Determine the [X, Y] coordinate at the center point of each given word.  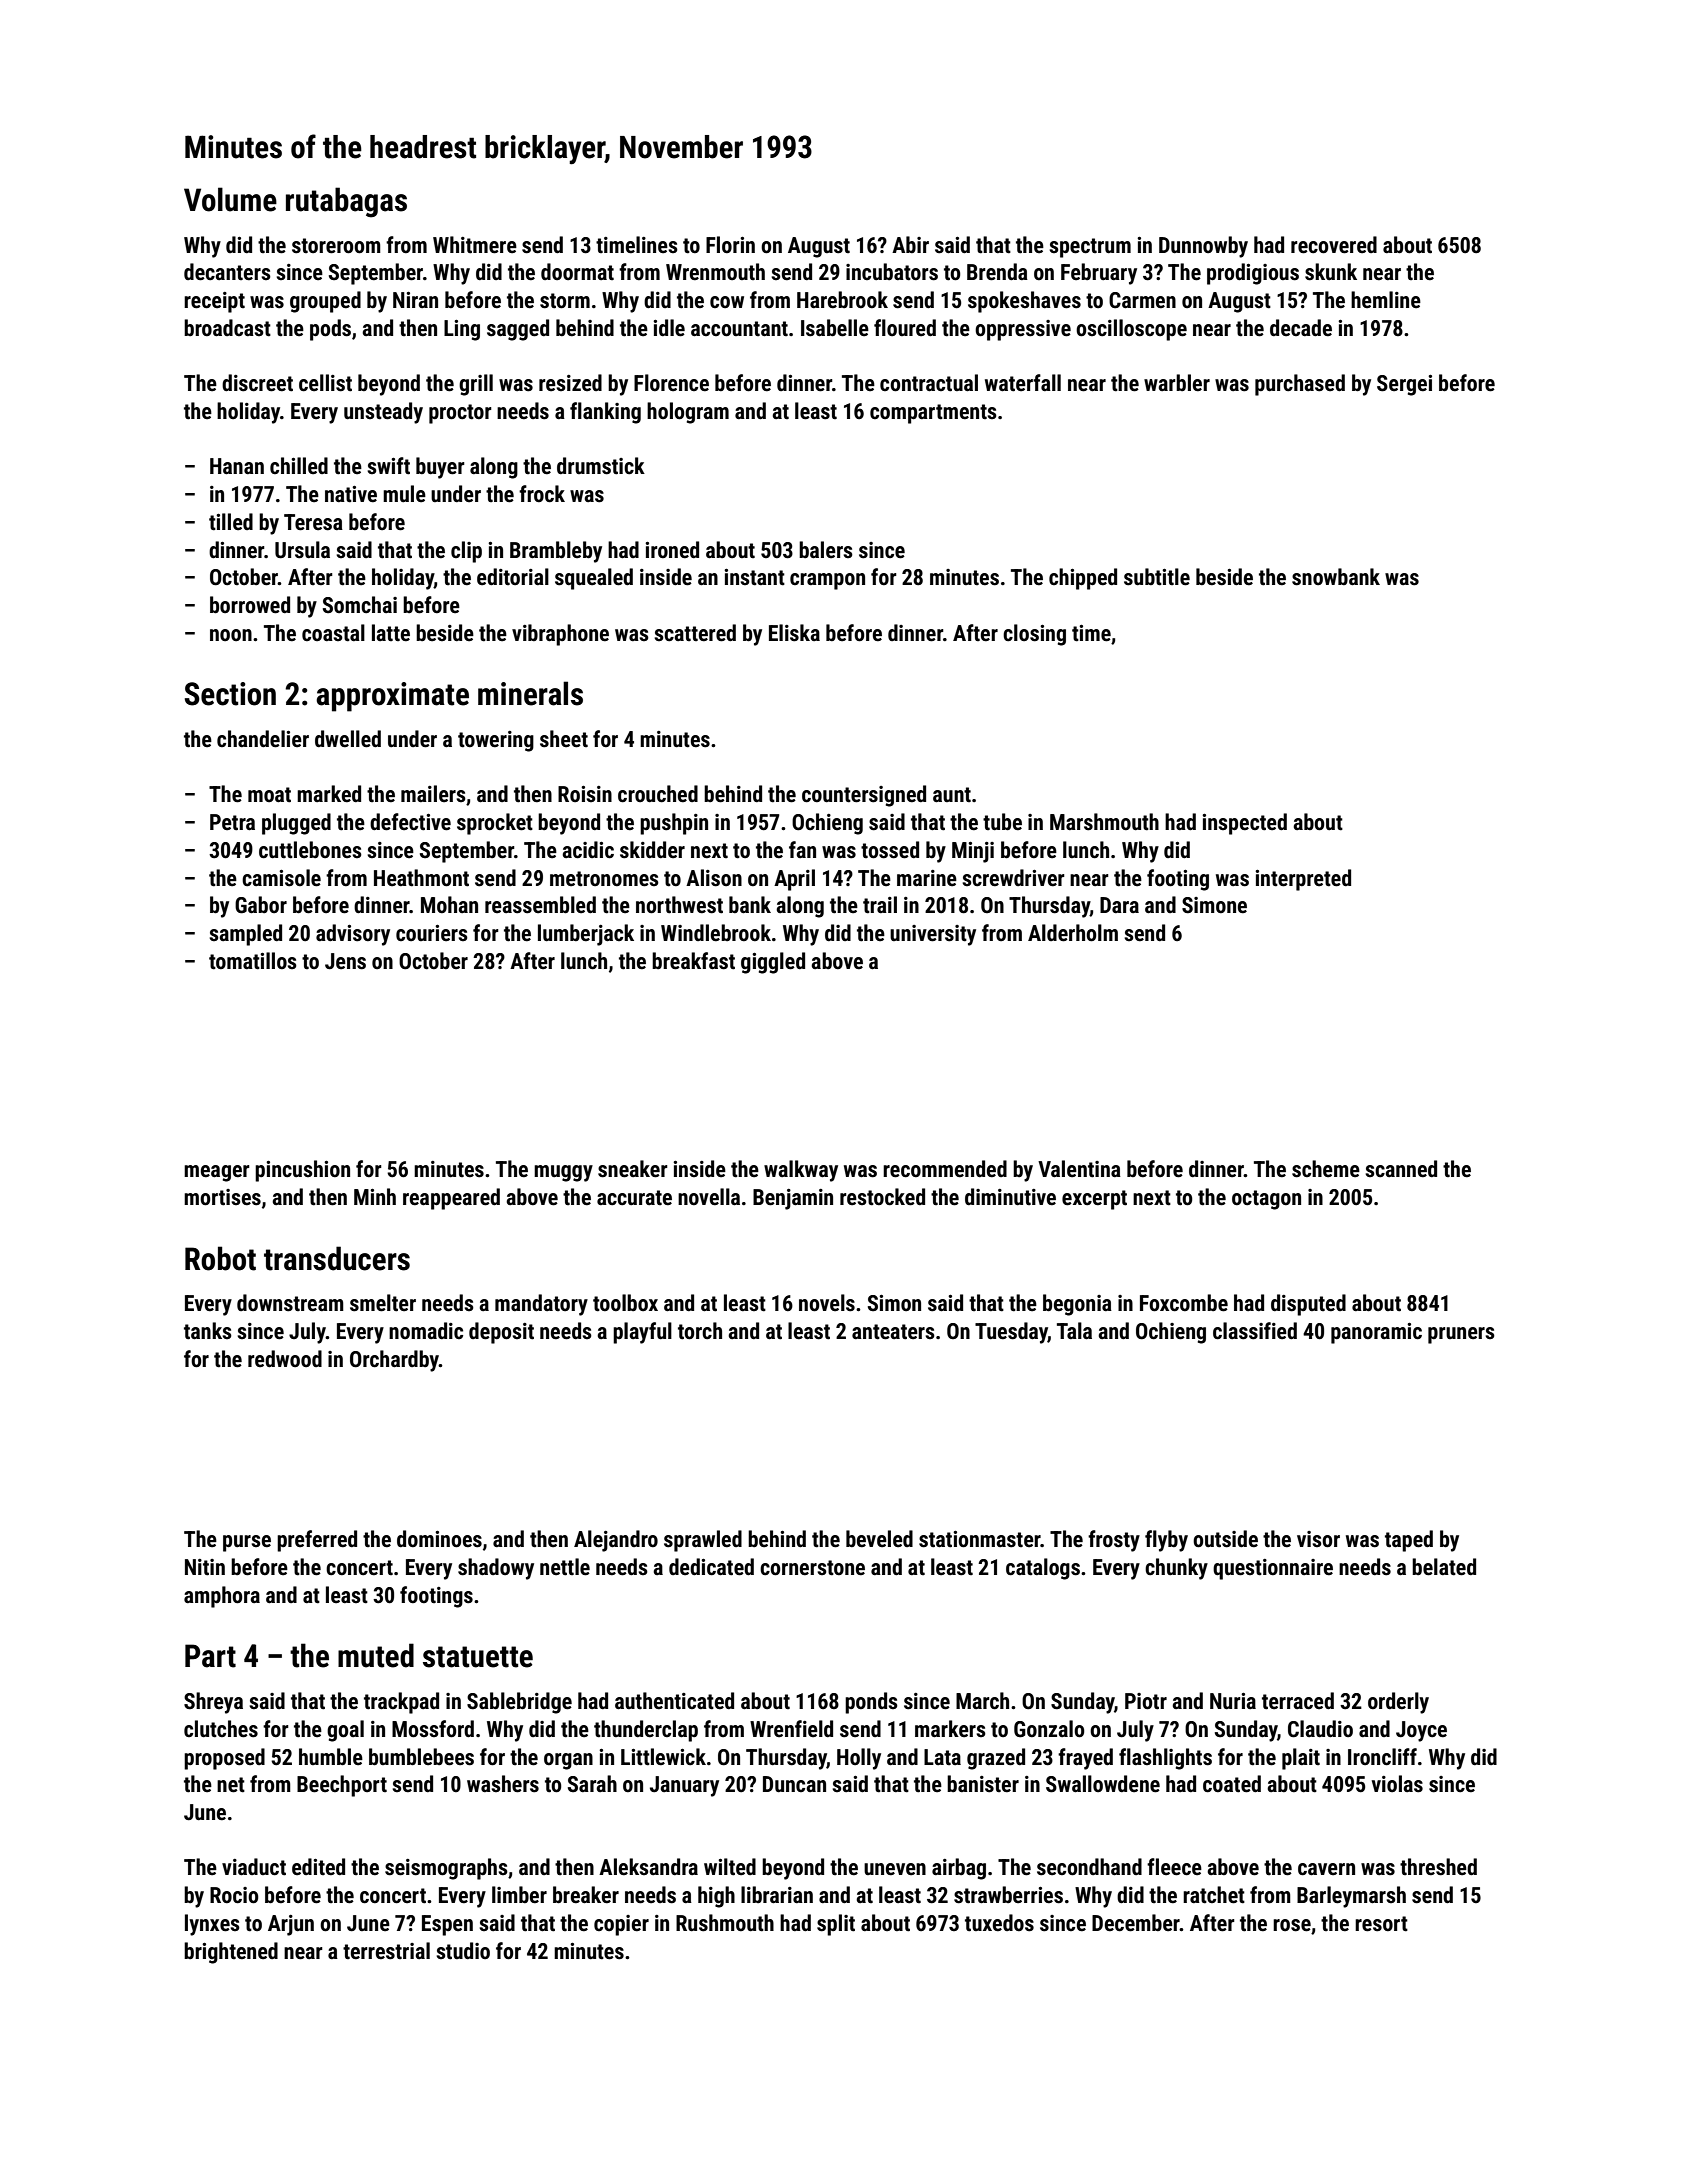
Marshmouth [1104, 822]
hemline [1386, 300]
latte [391, 633]
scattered [695, 633]
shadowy [496, 1569]
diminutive [1010, 1197]
